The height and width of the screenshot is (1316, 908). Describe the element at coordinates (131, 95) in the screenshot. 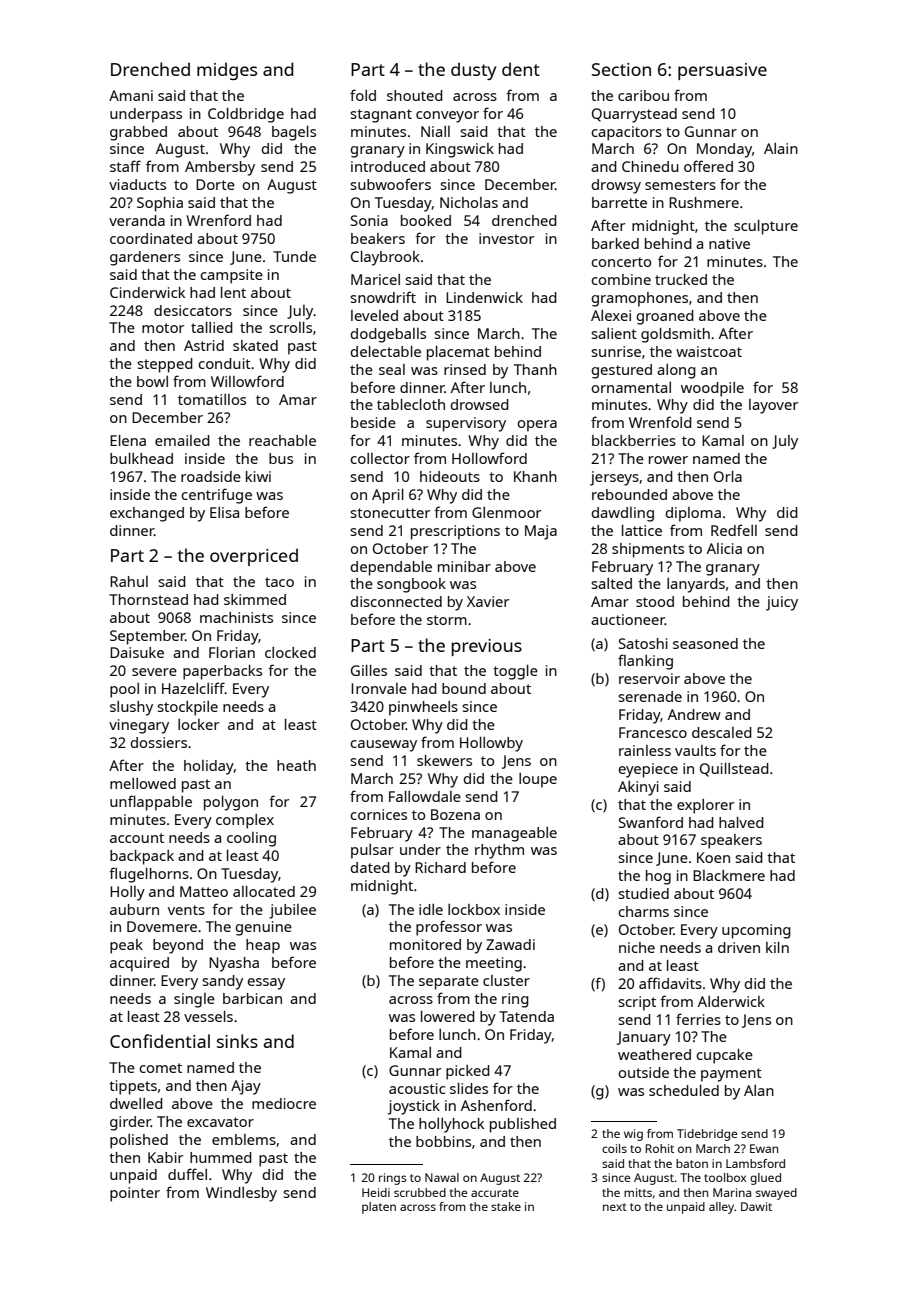

I see `Amani` at that location.
